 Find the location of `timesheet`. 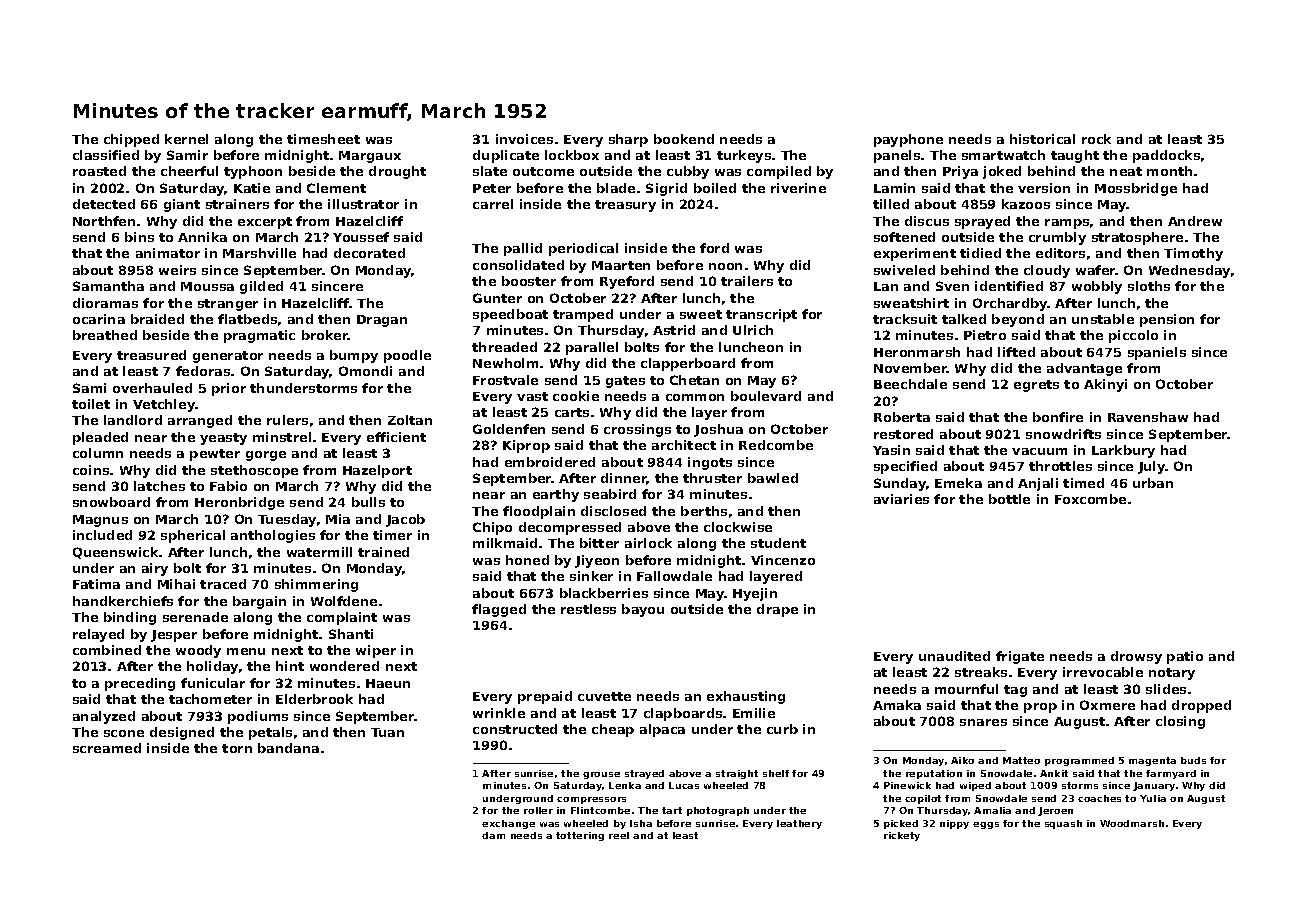

timesheet is located at coordinates (323, 139).
